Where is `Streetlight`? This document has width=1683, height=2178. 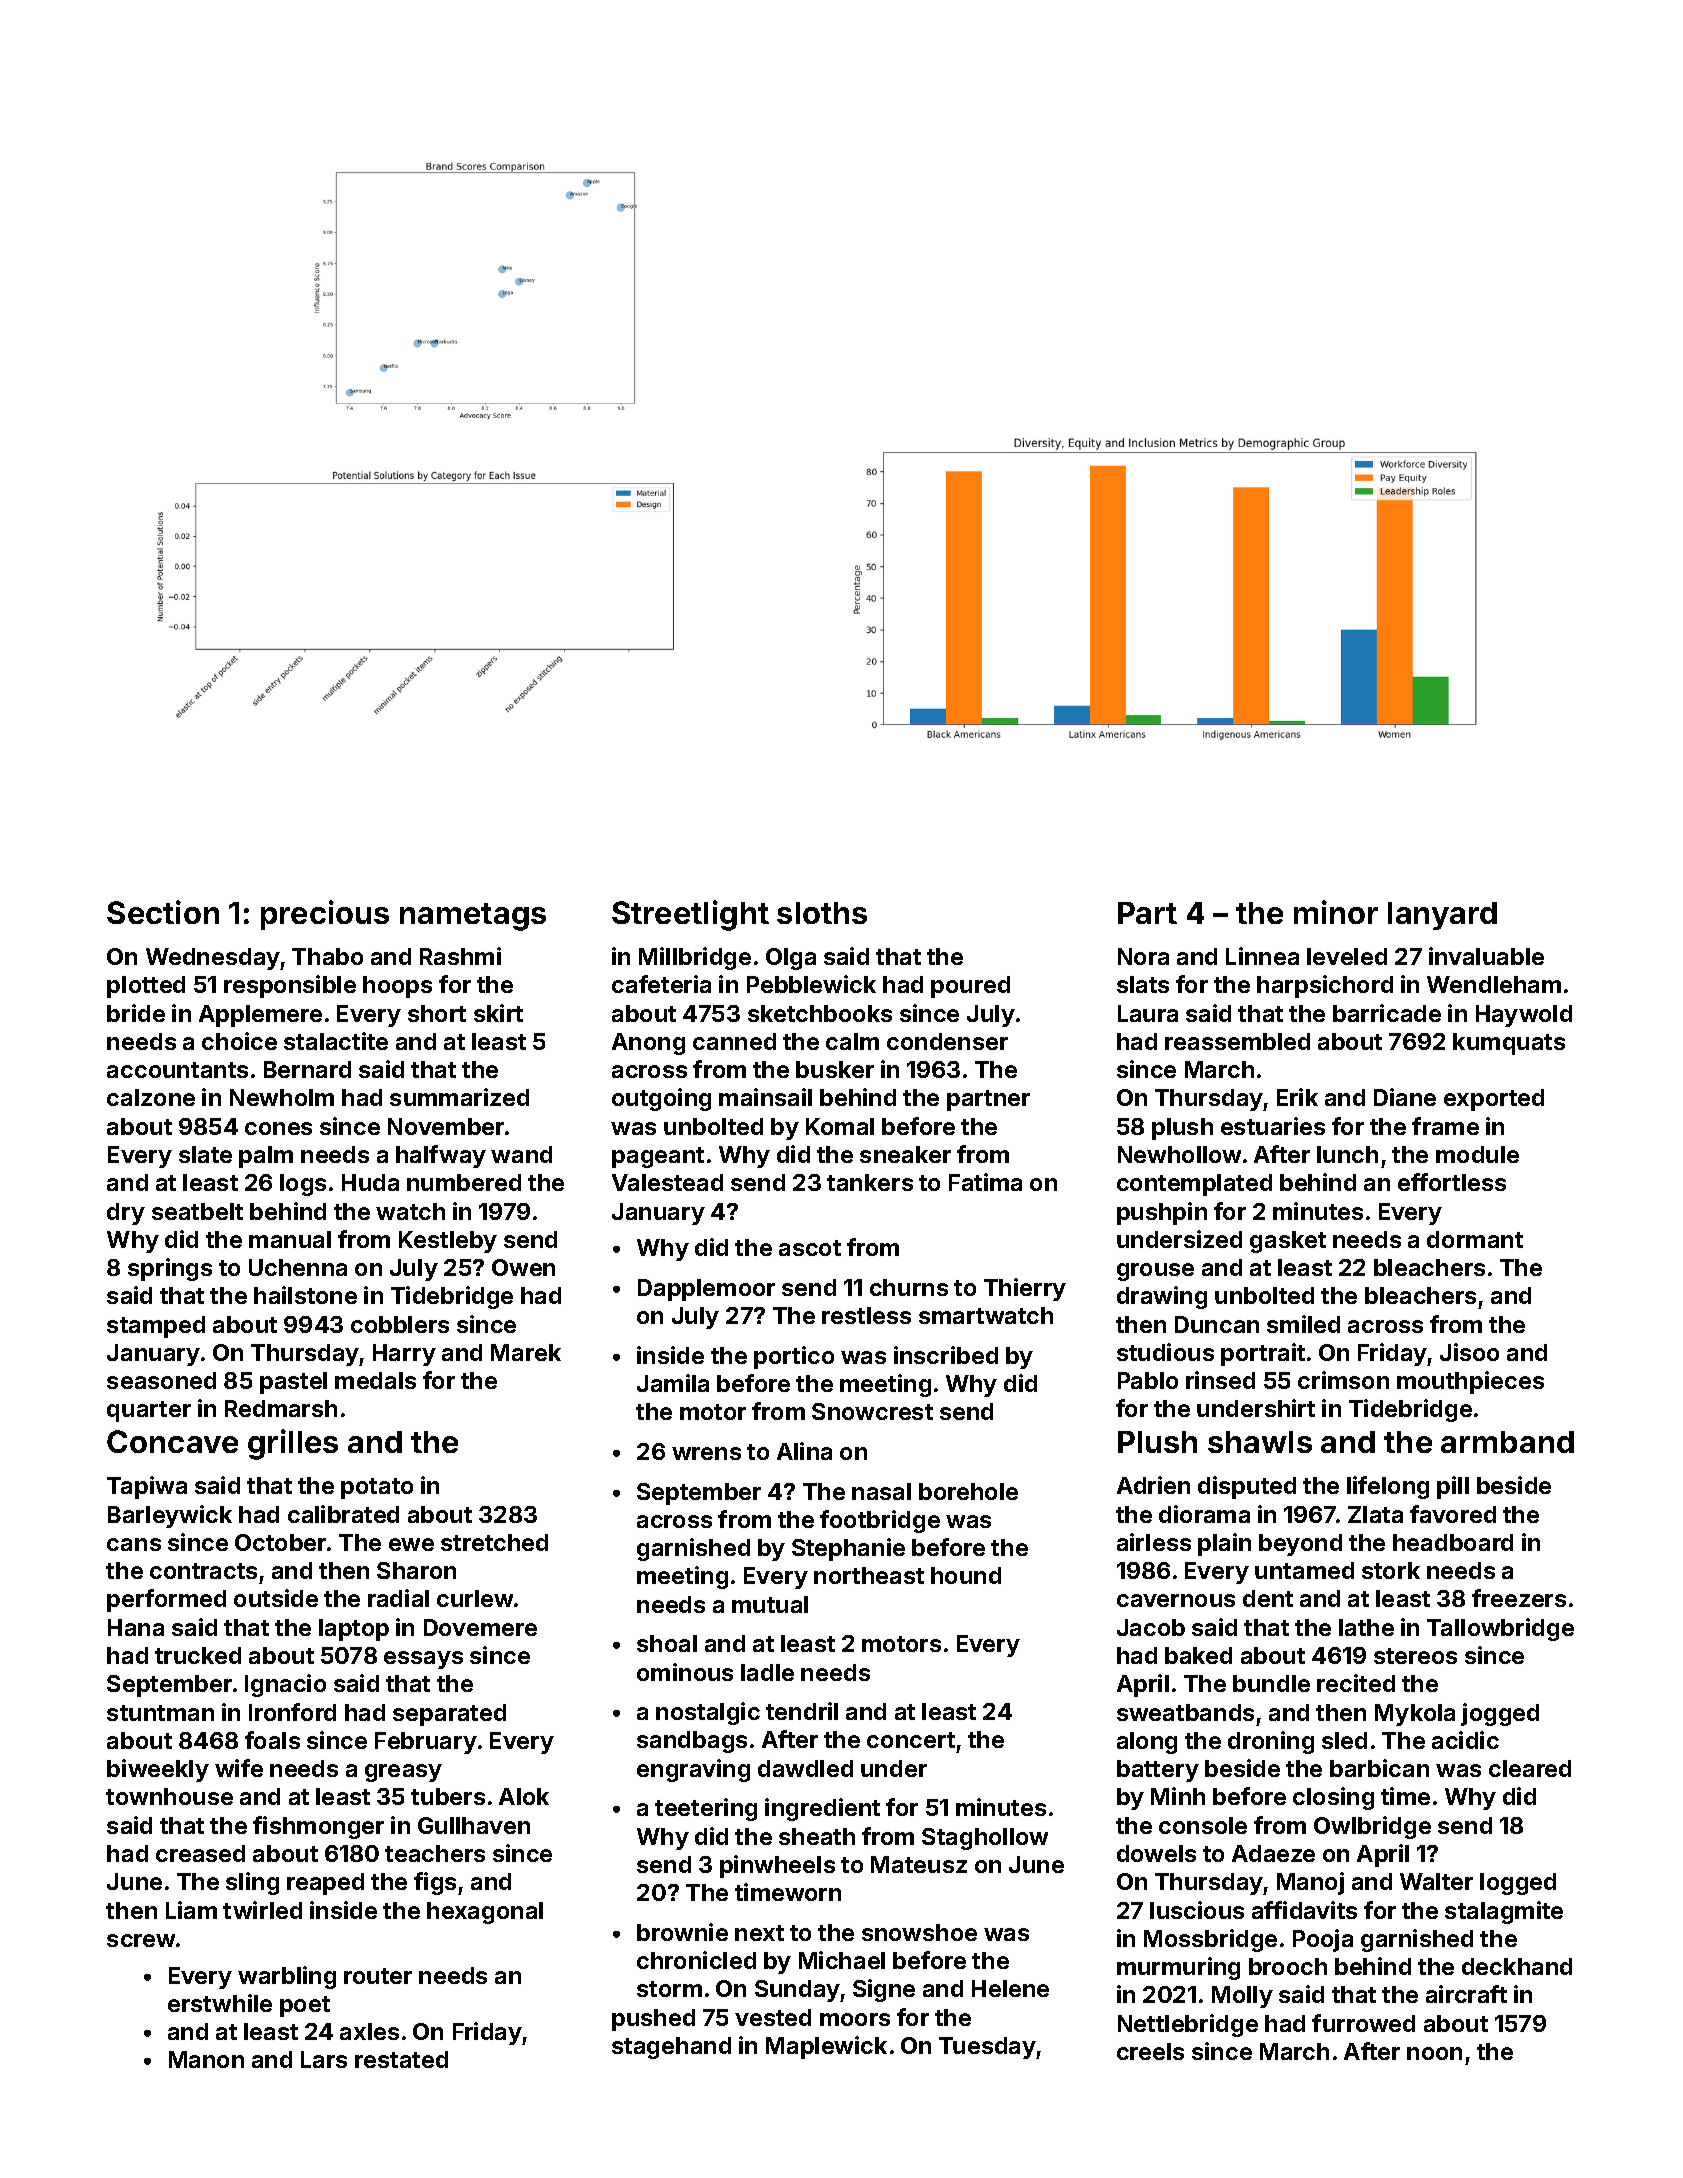
Streetlight is located at coordinates (690, 915).
